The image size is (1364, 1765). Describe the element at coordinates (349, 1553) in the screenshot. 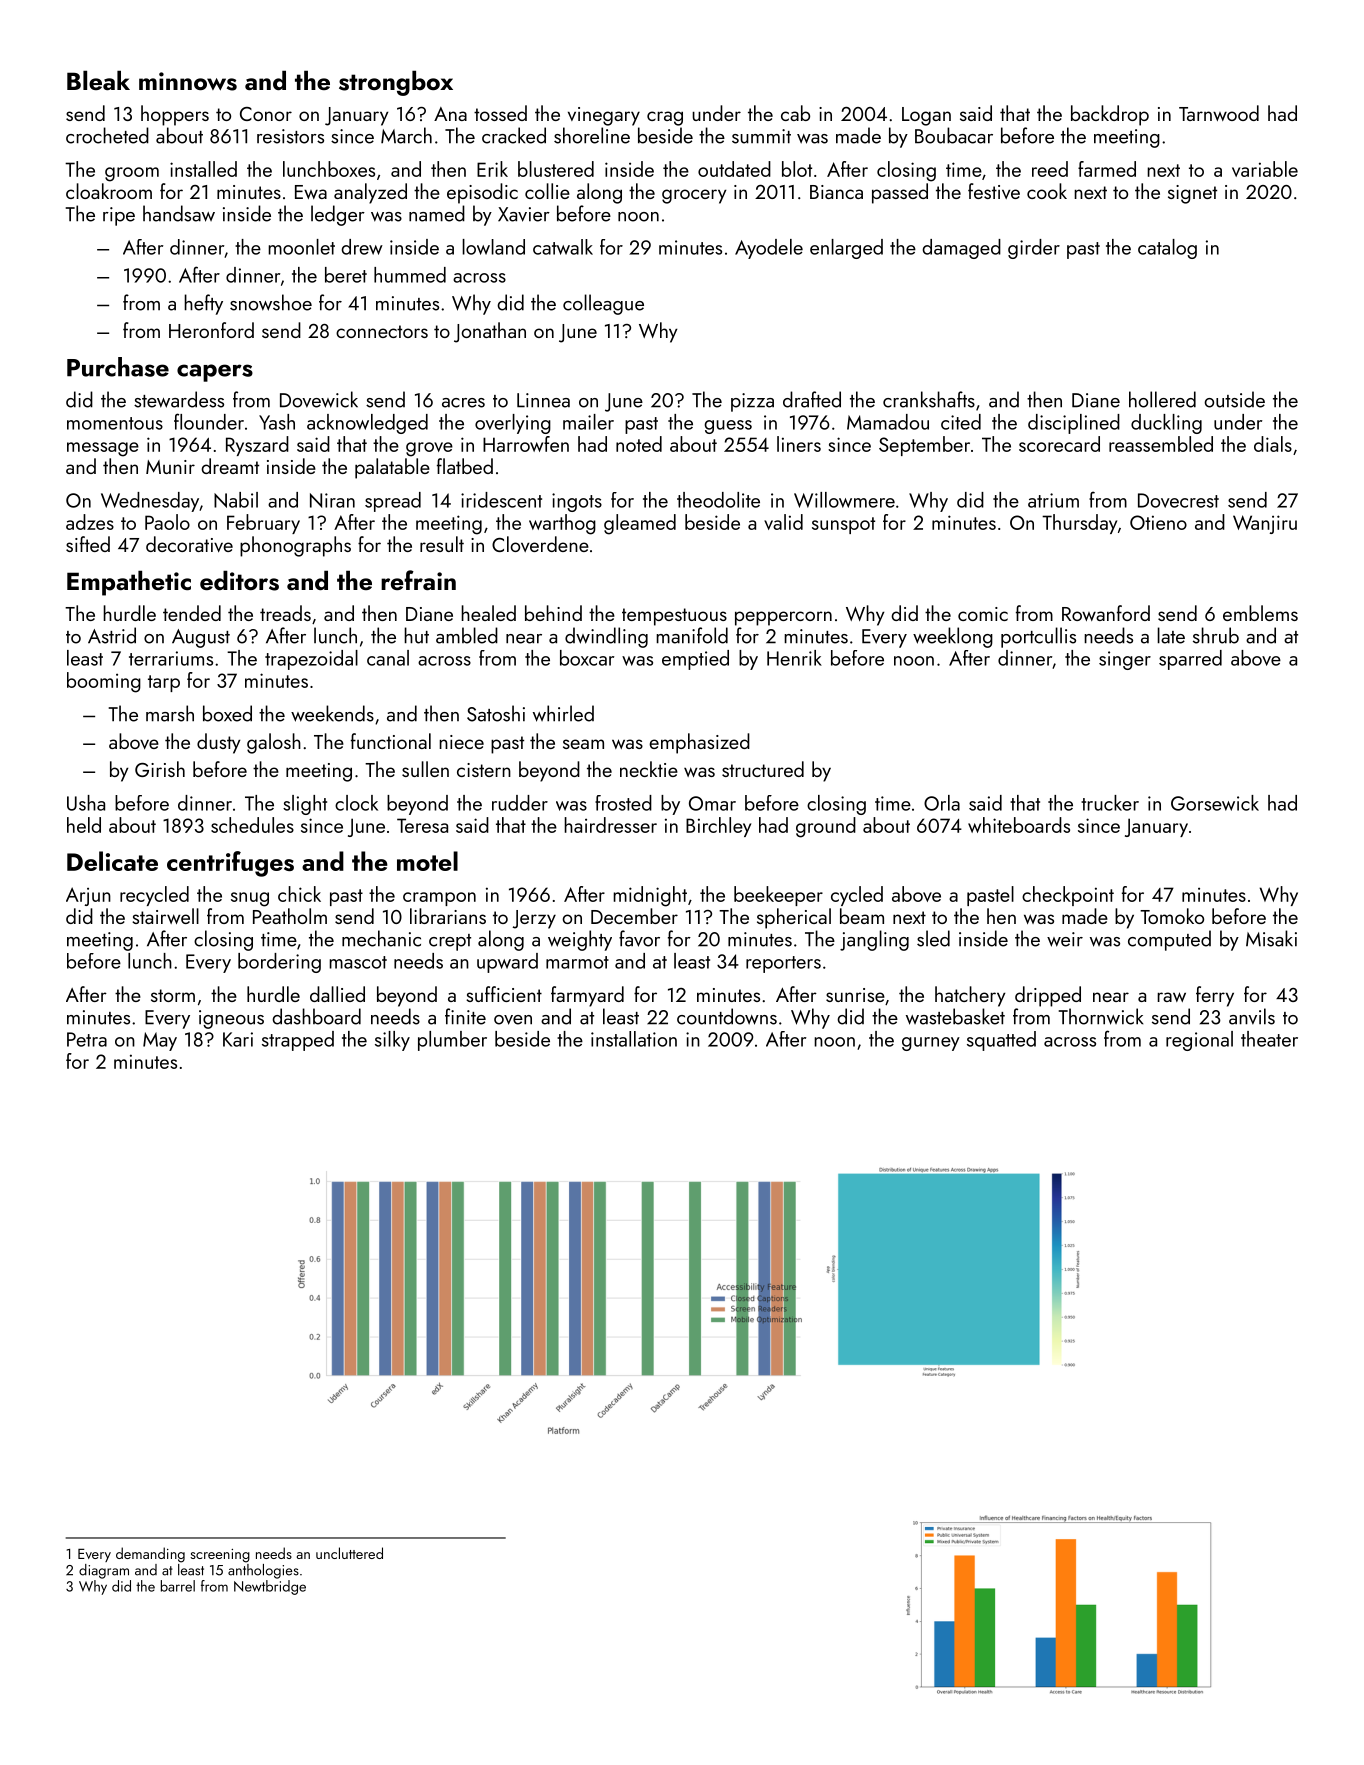

I see `uncluttered` at that location.
